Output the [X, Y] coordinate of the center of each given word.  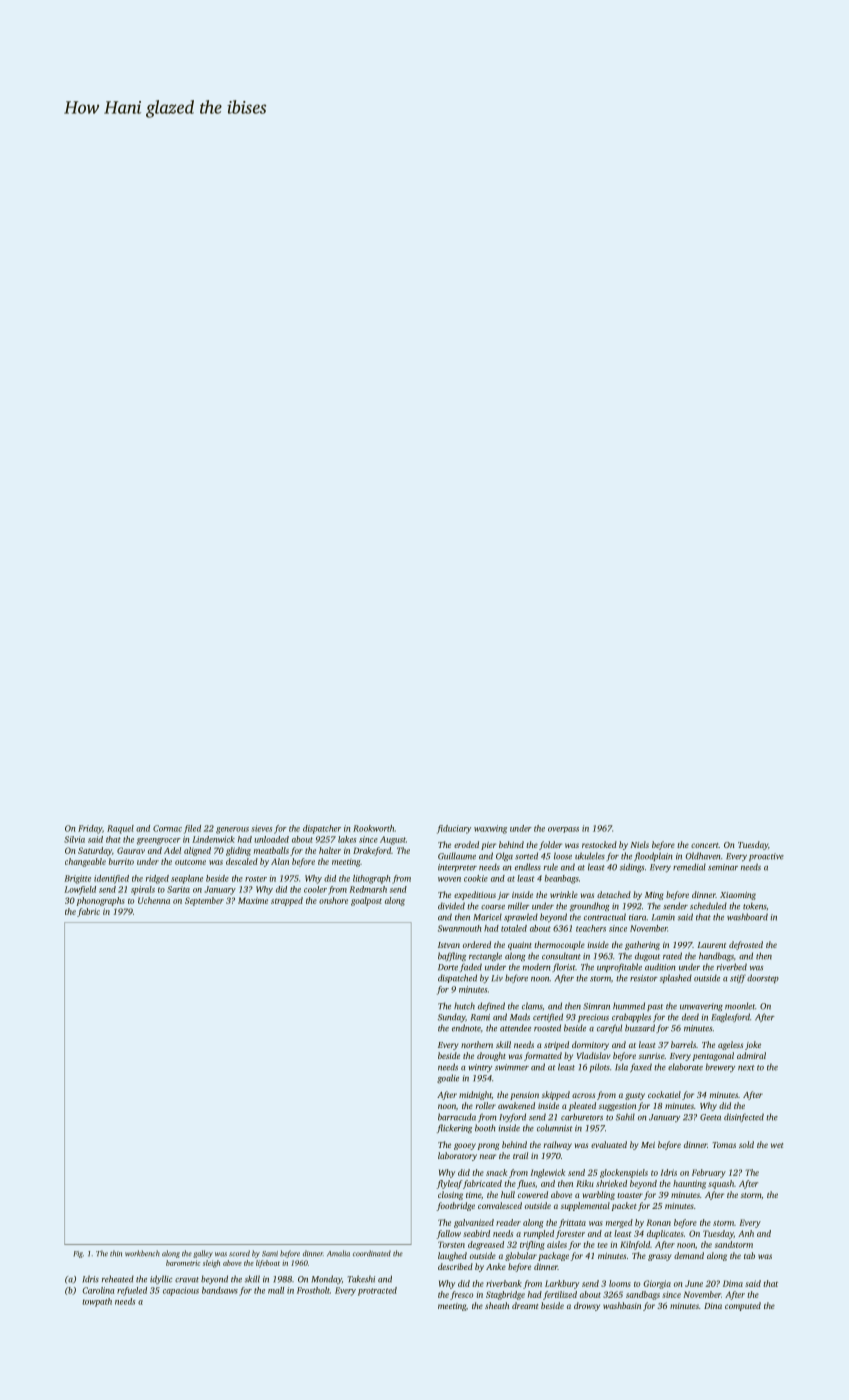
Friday [90, 829]
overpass [563, 830]
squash [721, 1184]
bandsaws [220, 1290]
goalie [448, 1079]
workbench [142, 1253]
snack [496, 1172]
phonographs [101, 901]
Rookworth [374, 828]
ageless [730, 1045]
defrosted [746, 945]
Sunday [451, 1018]
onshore [333, 900]
